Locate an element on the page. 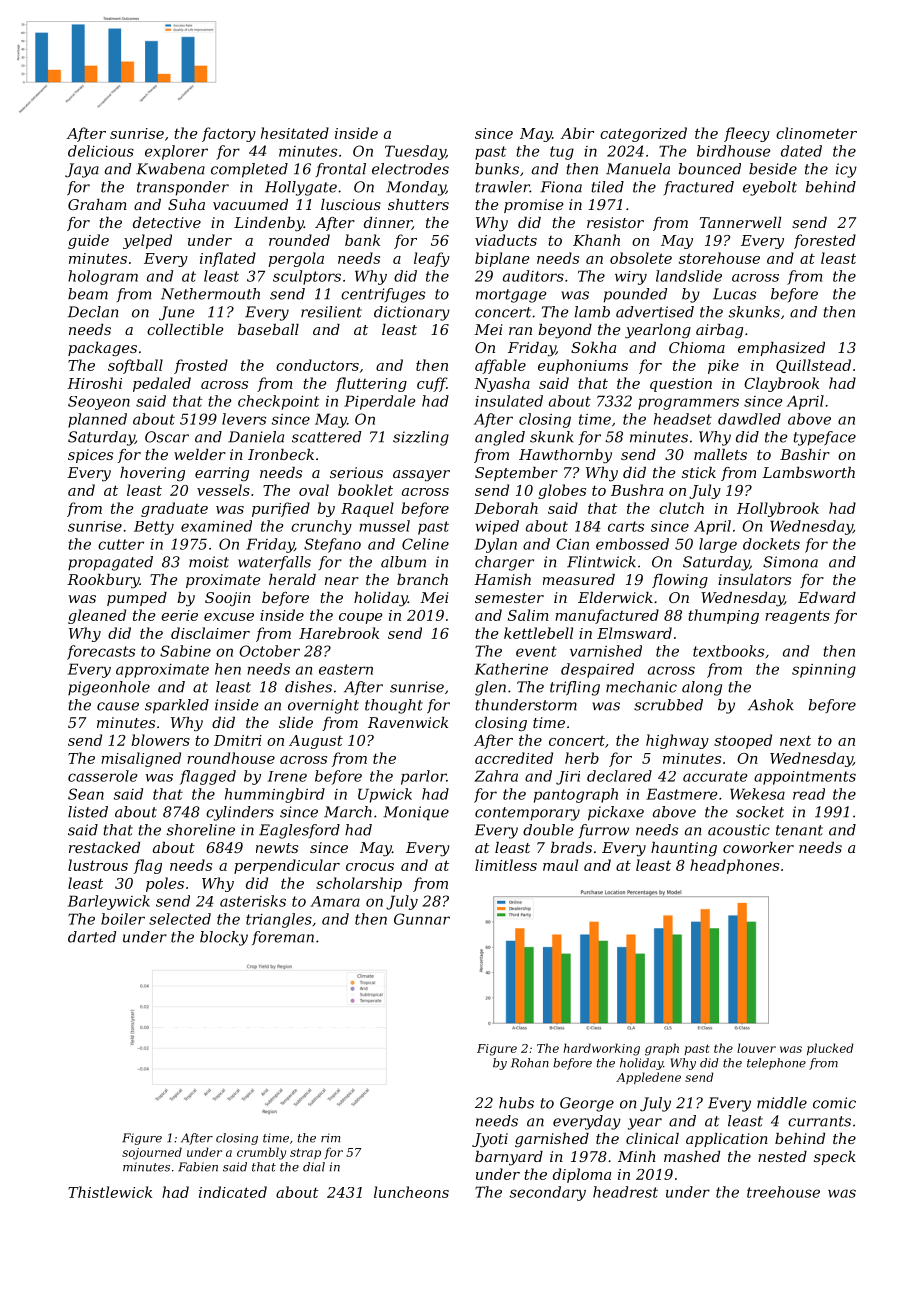  storehouse is located at coordinates (719, 258).
